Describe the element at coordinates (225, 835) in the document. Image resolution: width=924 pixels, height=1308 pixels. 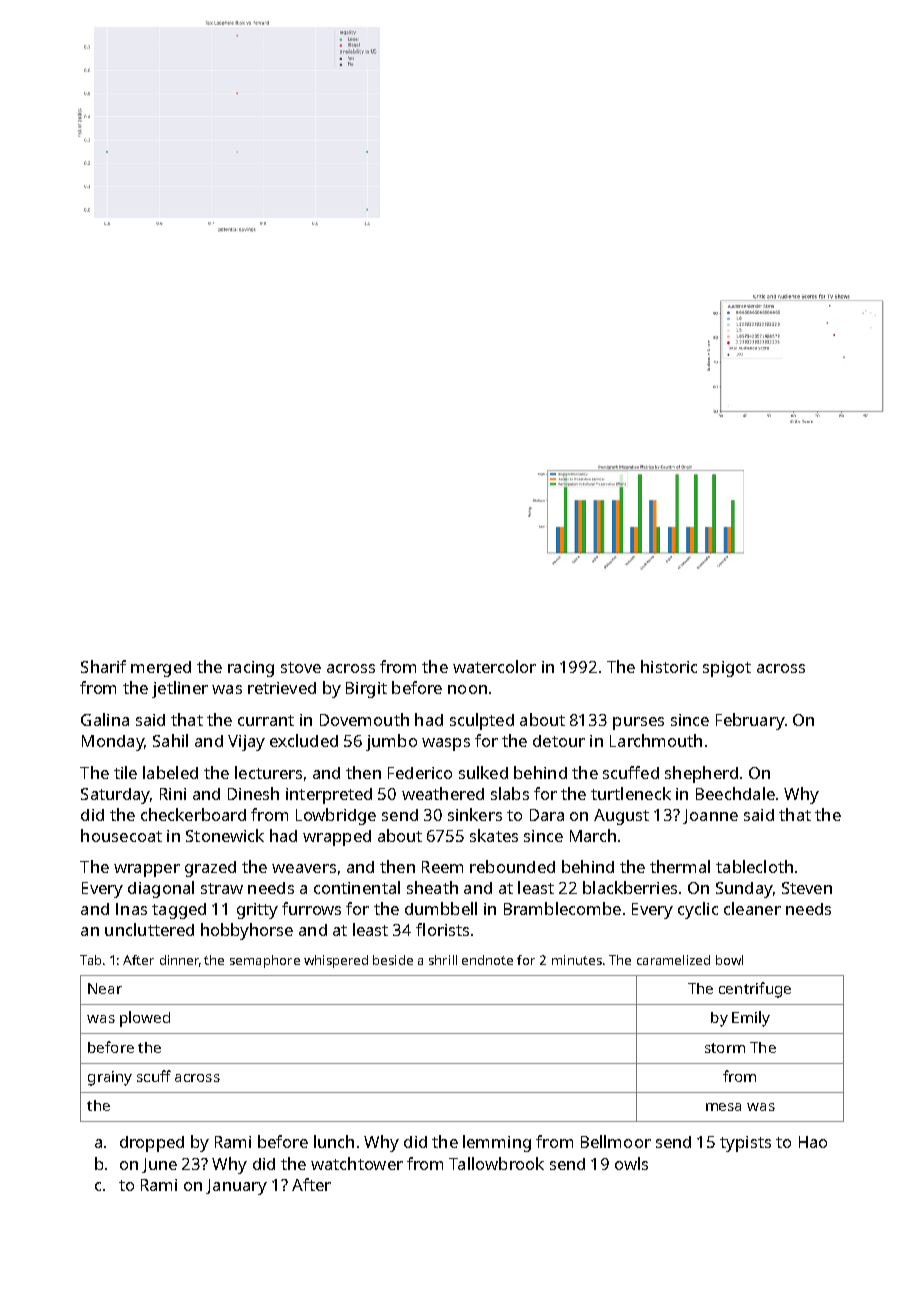
I see `Stonewick` at that location.
